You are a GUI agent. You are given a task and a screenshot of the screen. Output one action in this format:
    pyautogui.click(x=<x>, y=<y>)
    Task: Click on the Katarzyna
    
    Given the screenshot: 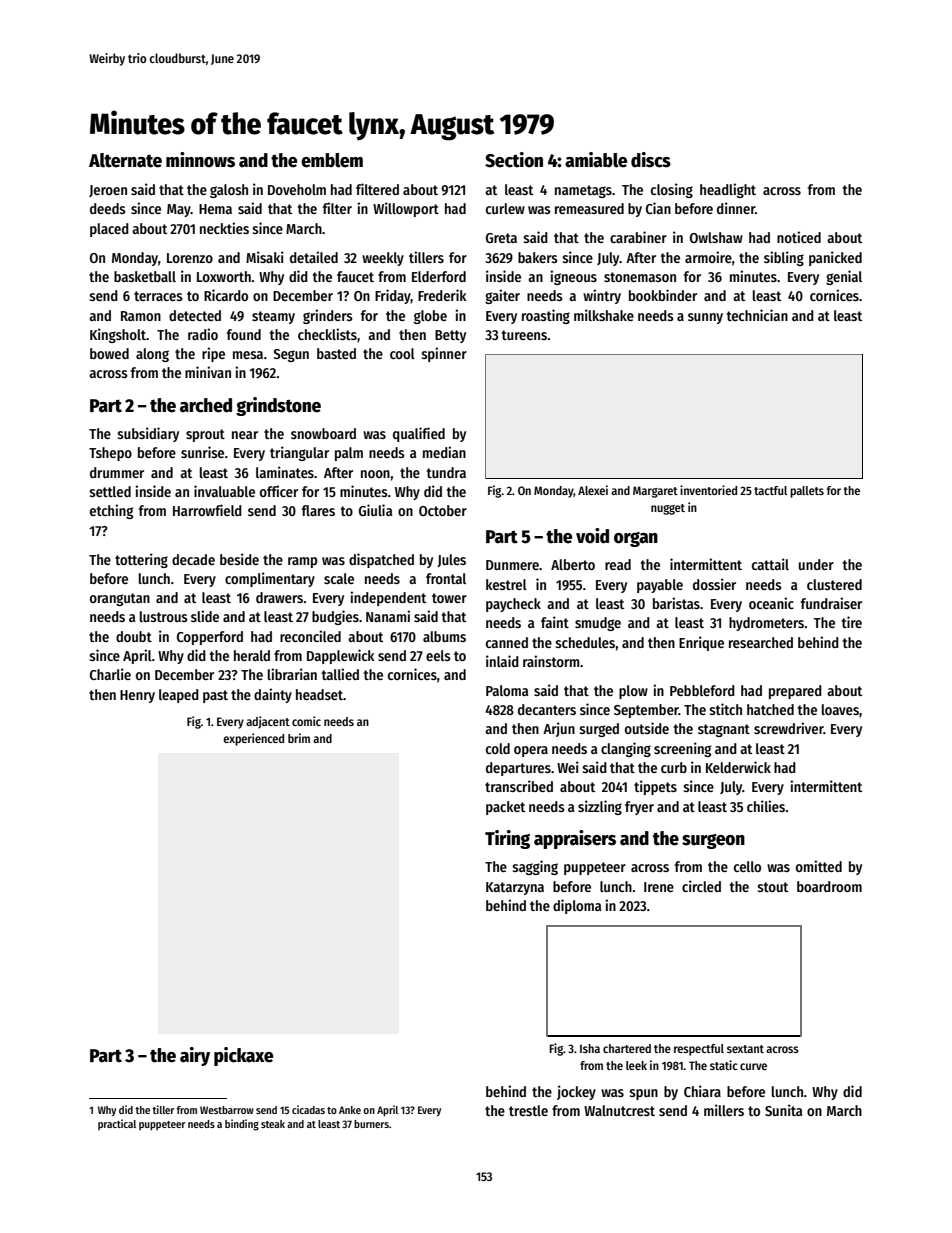 What is the action you would take?
    pyautogui.click(x=515, y=888)
